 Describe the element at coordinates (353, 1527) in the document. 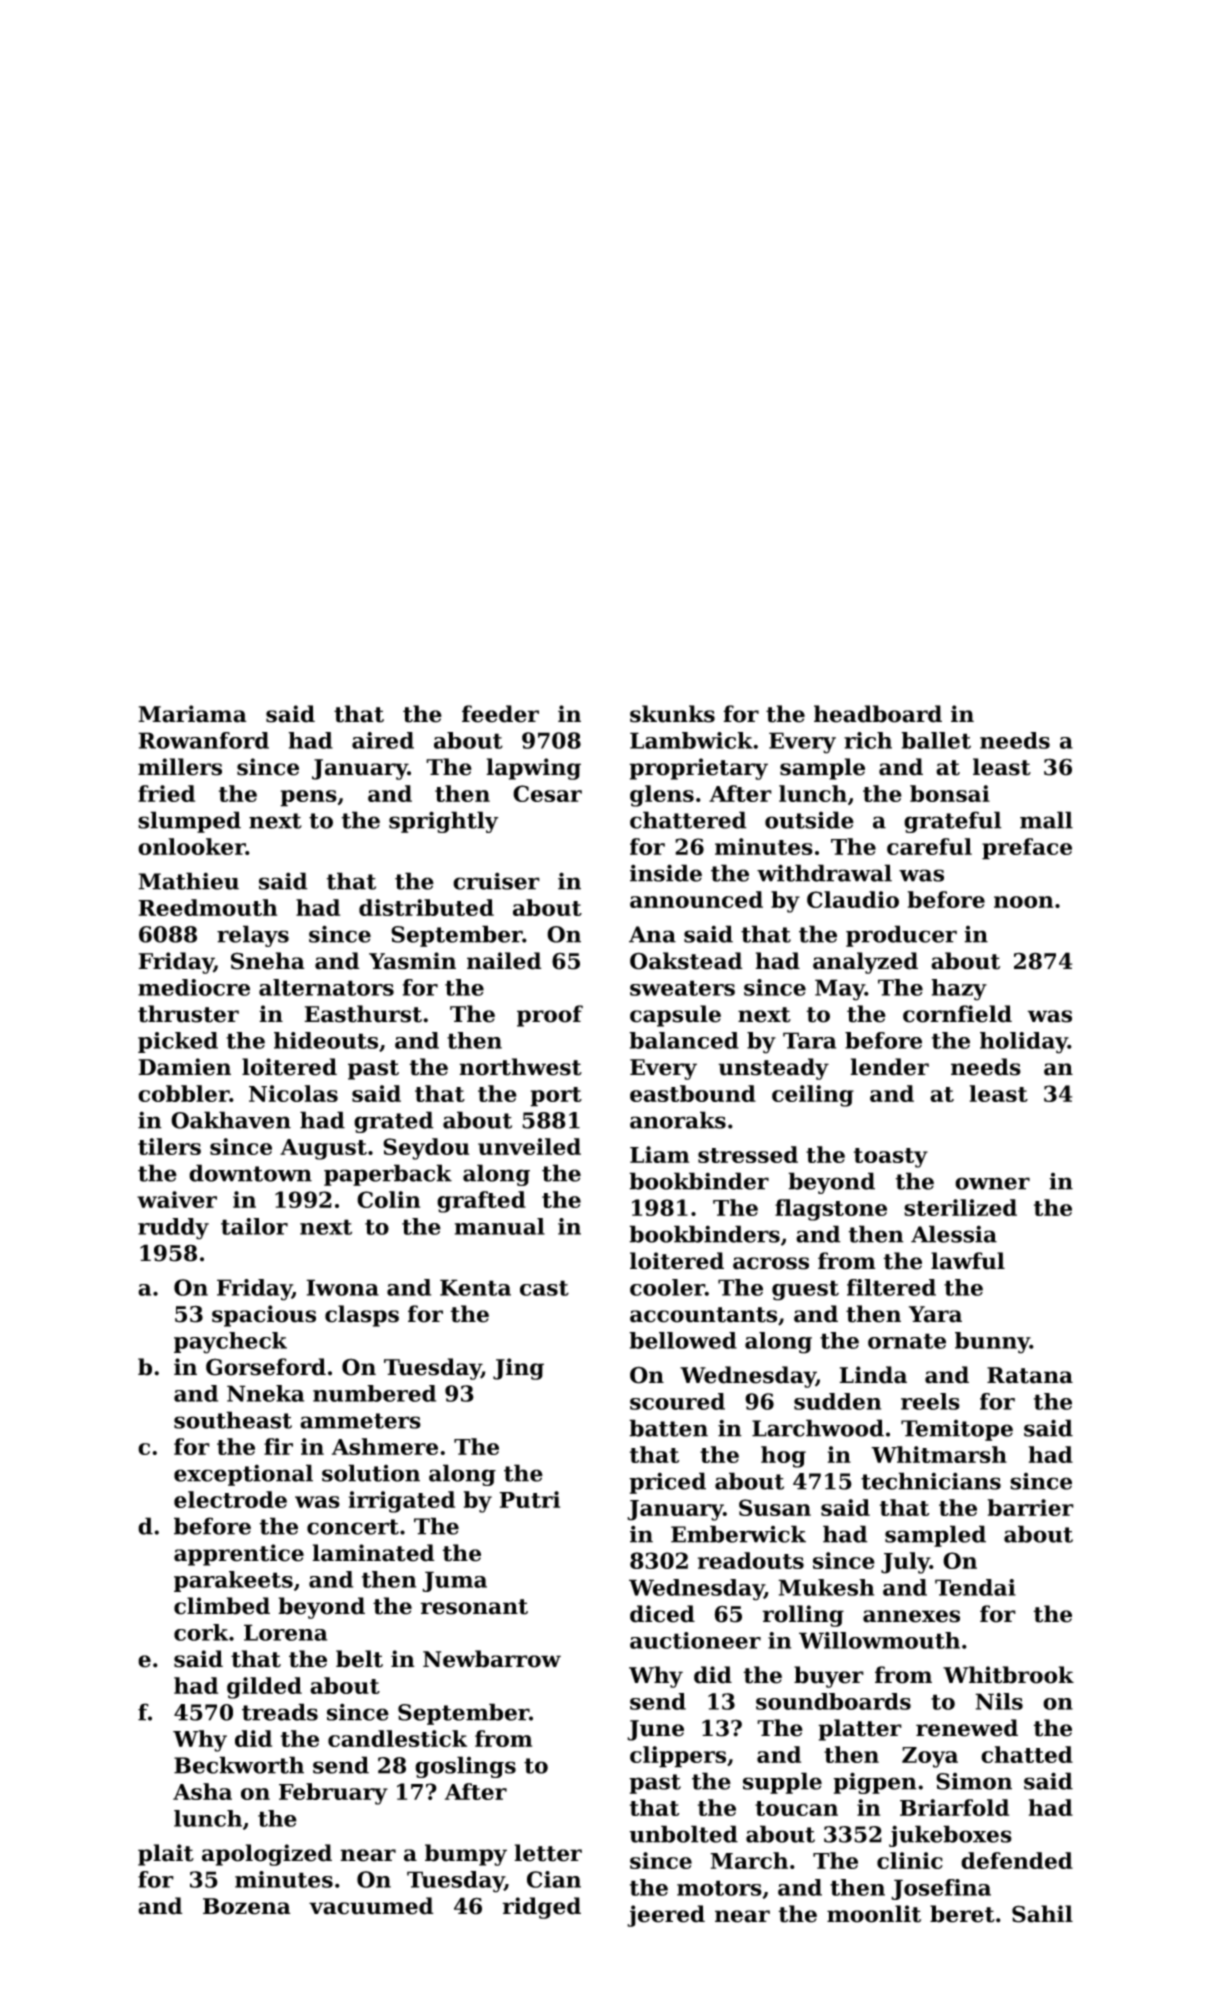

I see `concert` at that location.
